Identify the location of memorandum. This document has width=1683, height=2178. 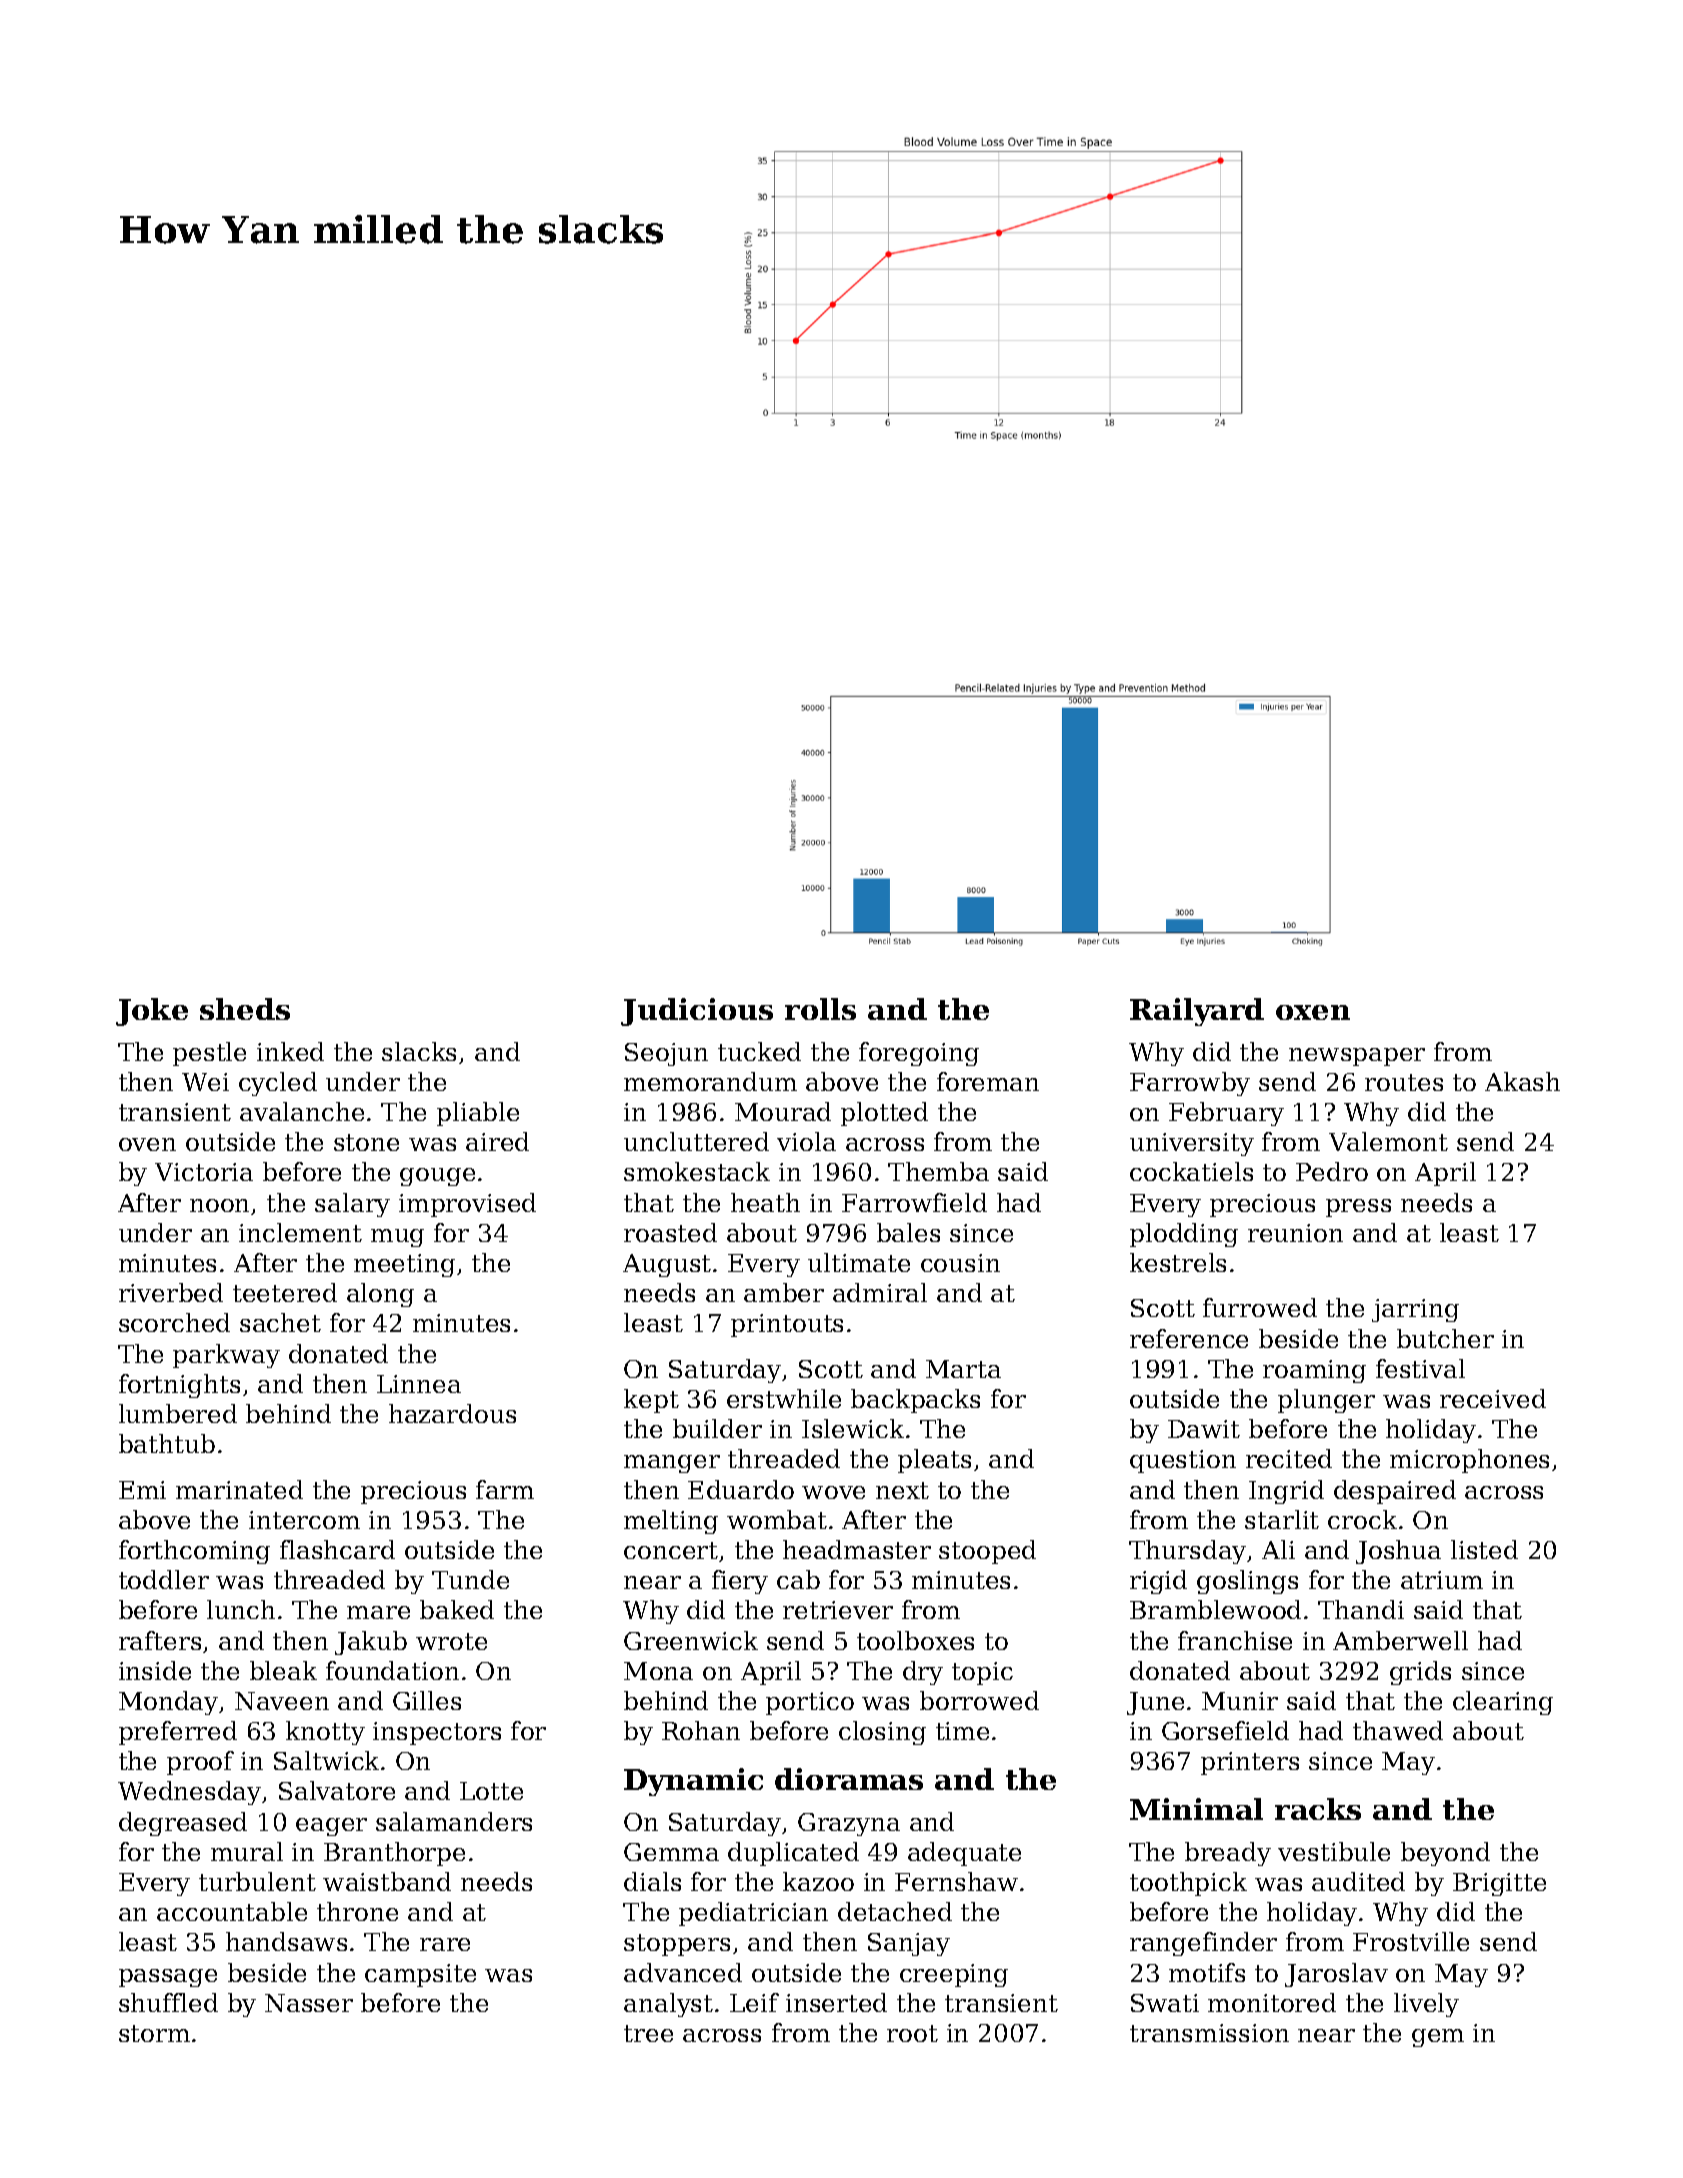
(710, 1081).
